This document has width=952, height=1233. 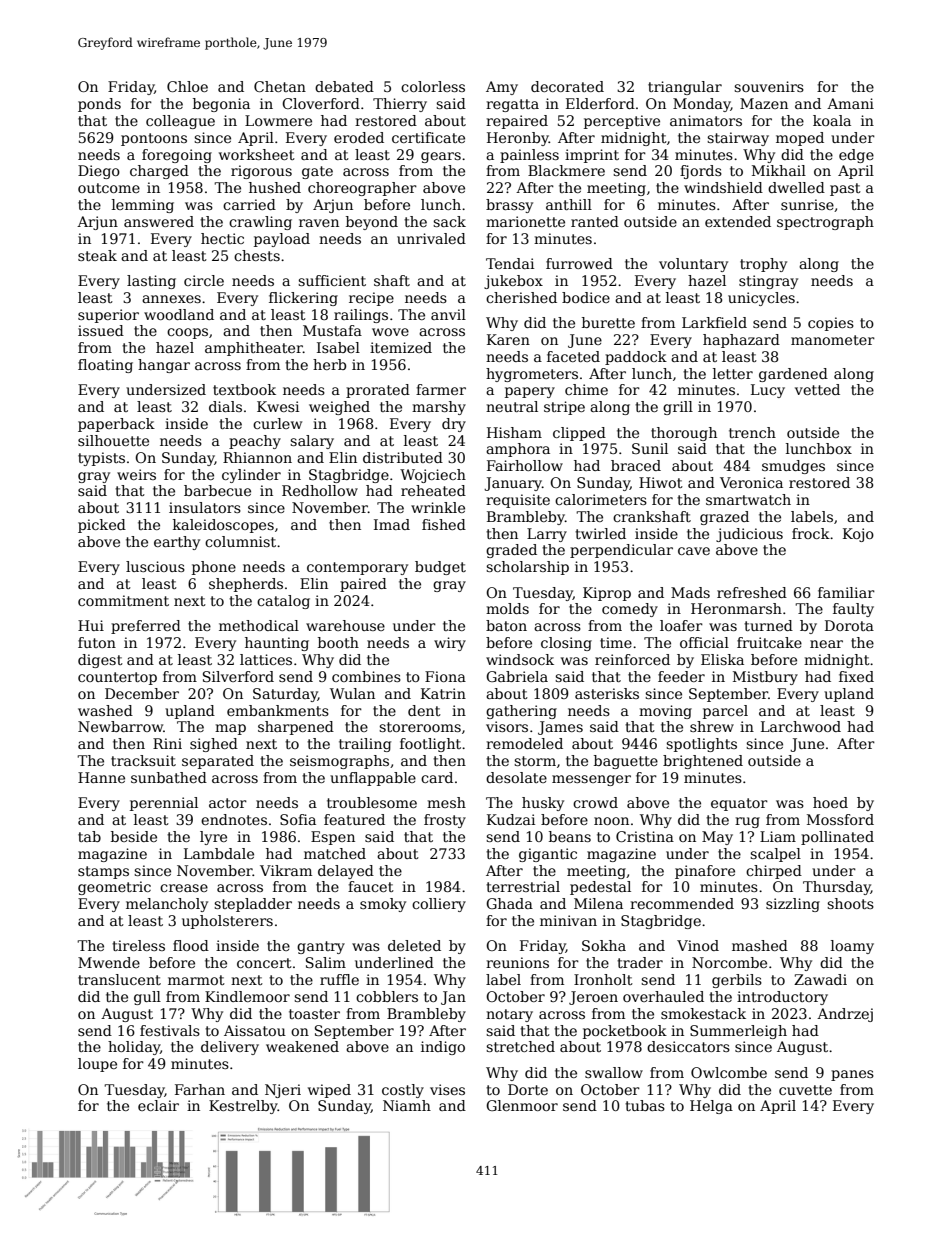 What do you see at coordinates (850, 103) in the document?
I see `Amani` at bounding box center [850, 103].
